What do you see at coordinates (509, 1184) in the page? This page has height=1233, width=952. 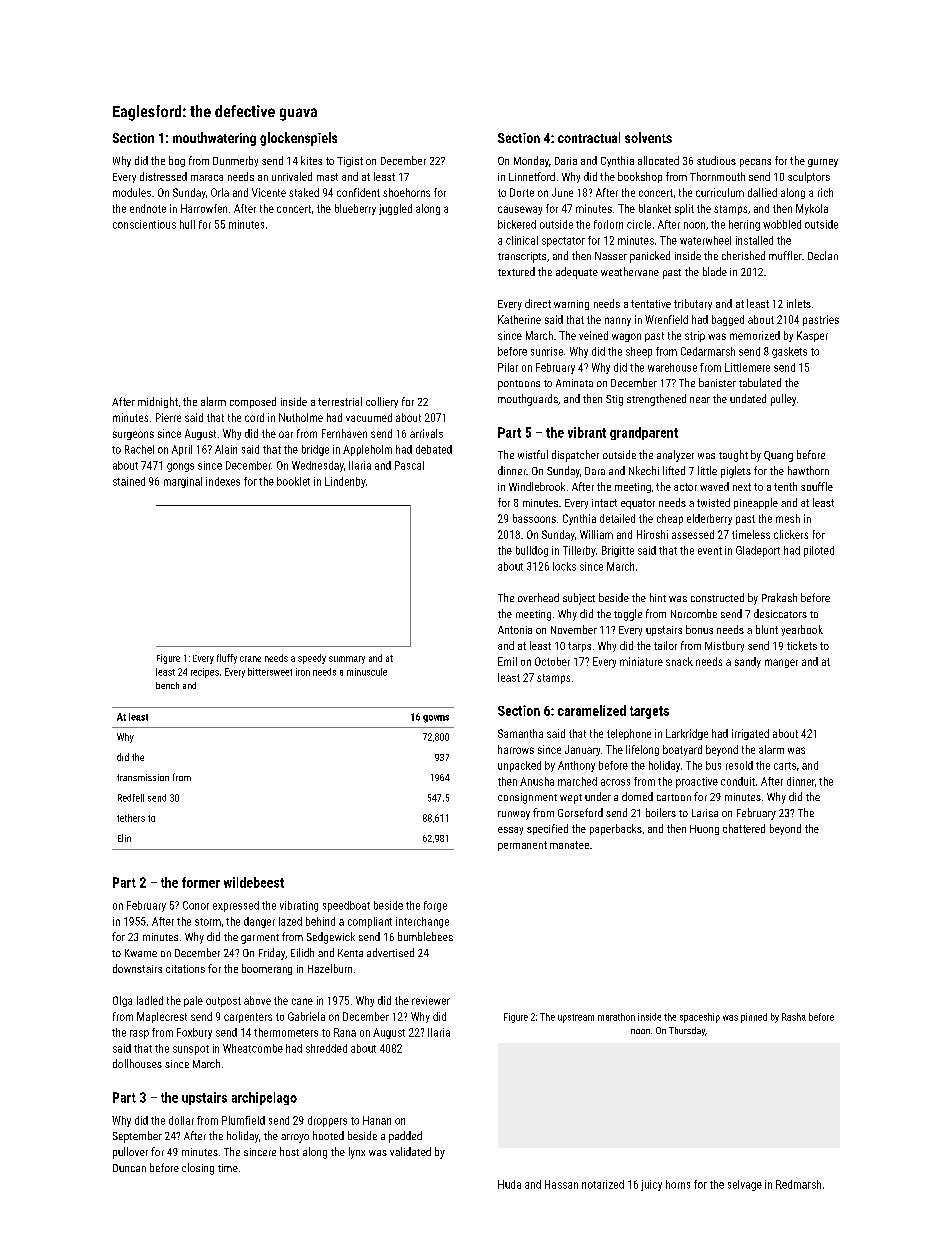 I see `Huda` at bounding box center [509, 1184].
